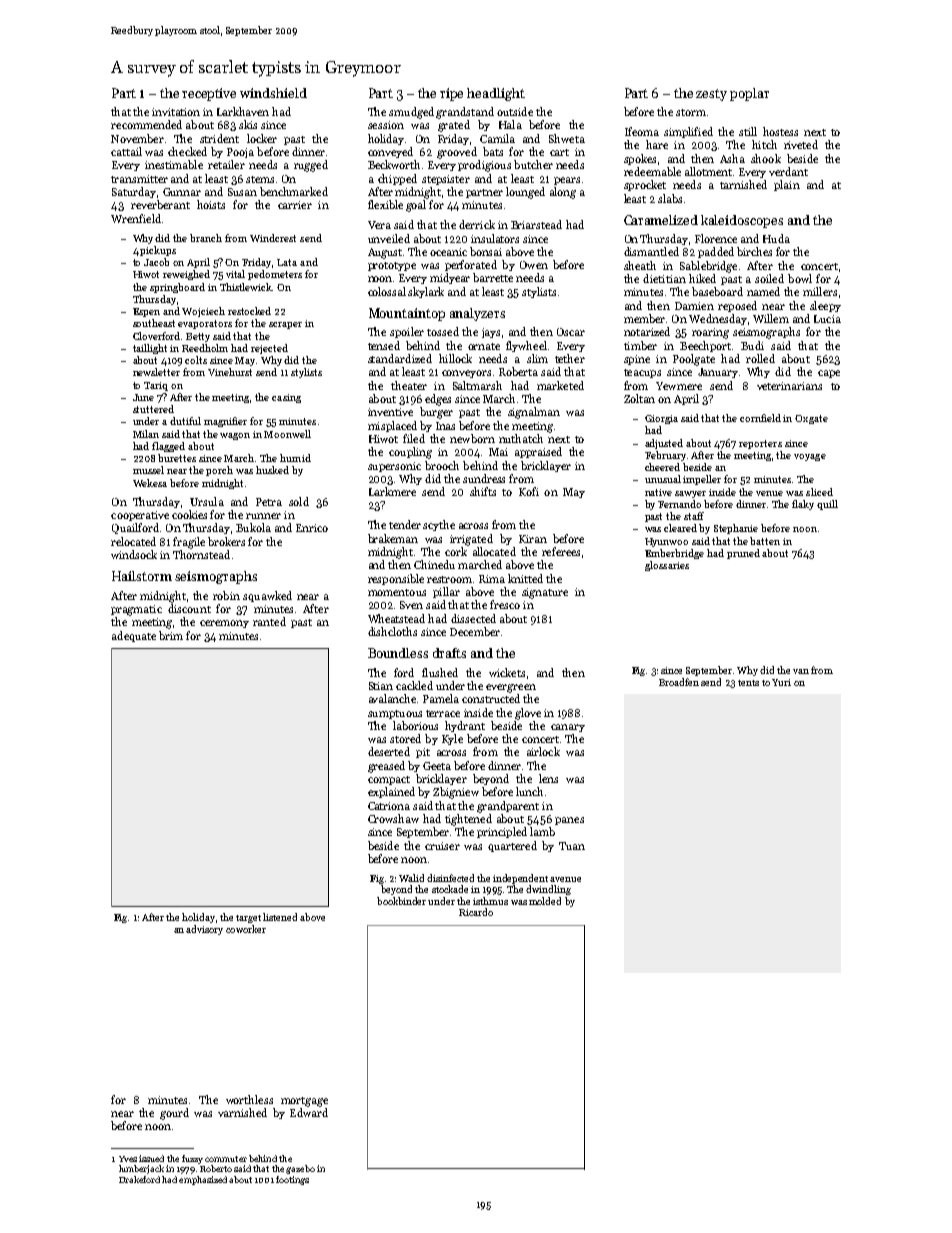 This page has height=1233, width=952. Describe the element at coordinates (450, 278) in the page. I see `midyear` at that location.
